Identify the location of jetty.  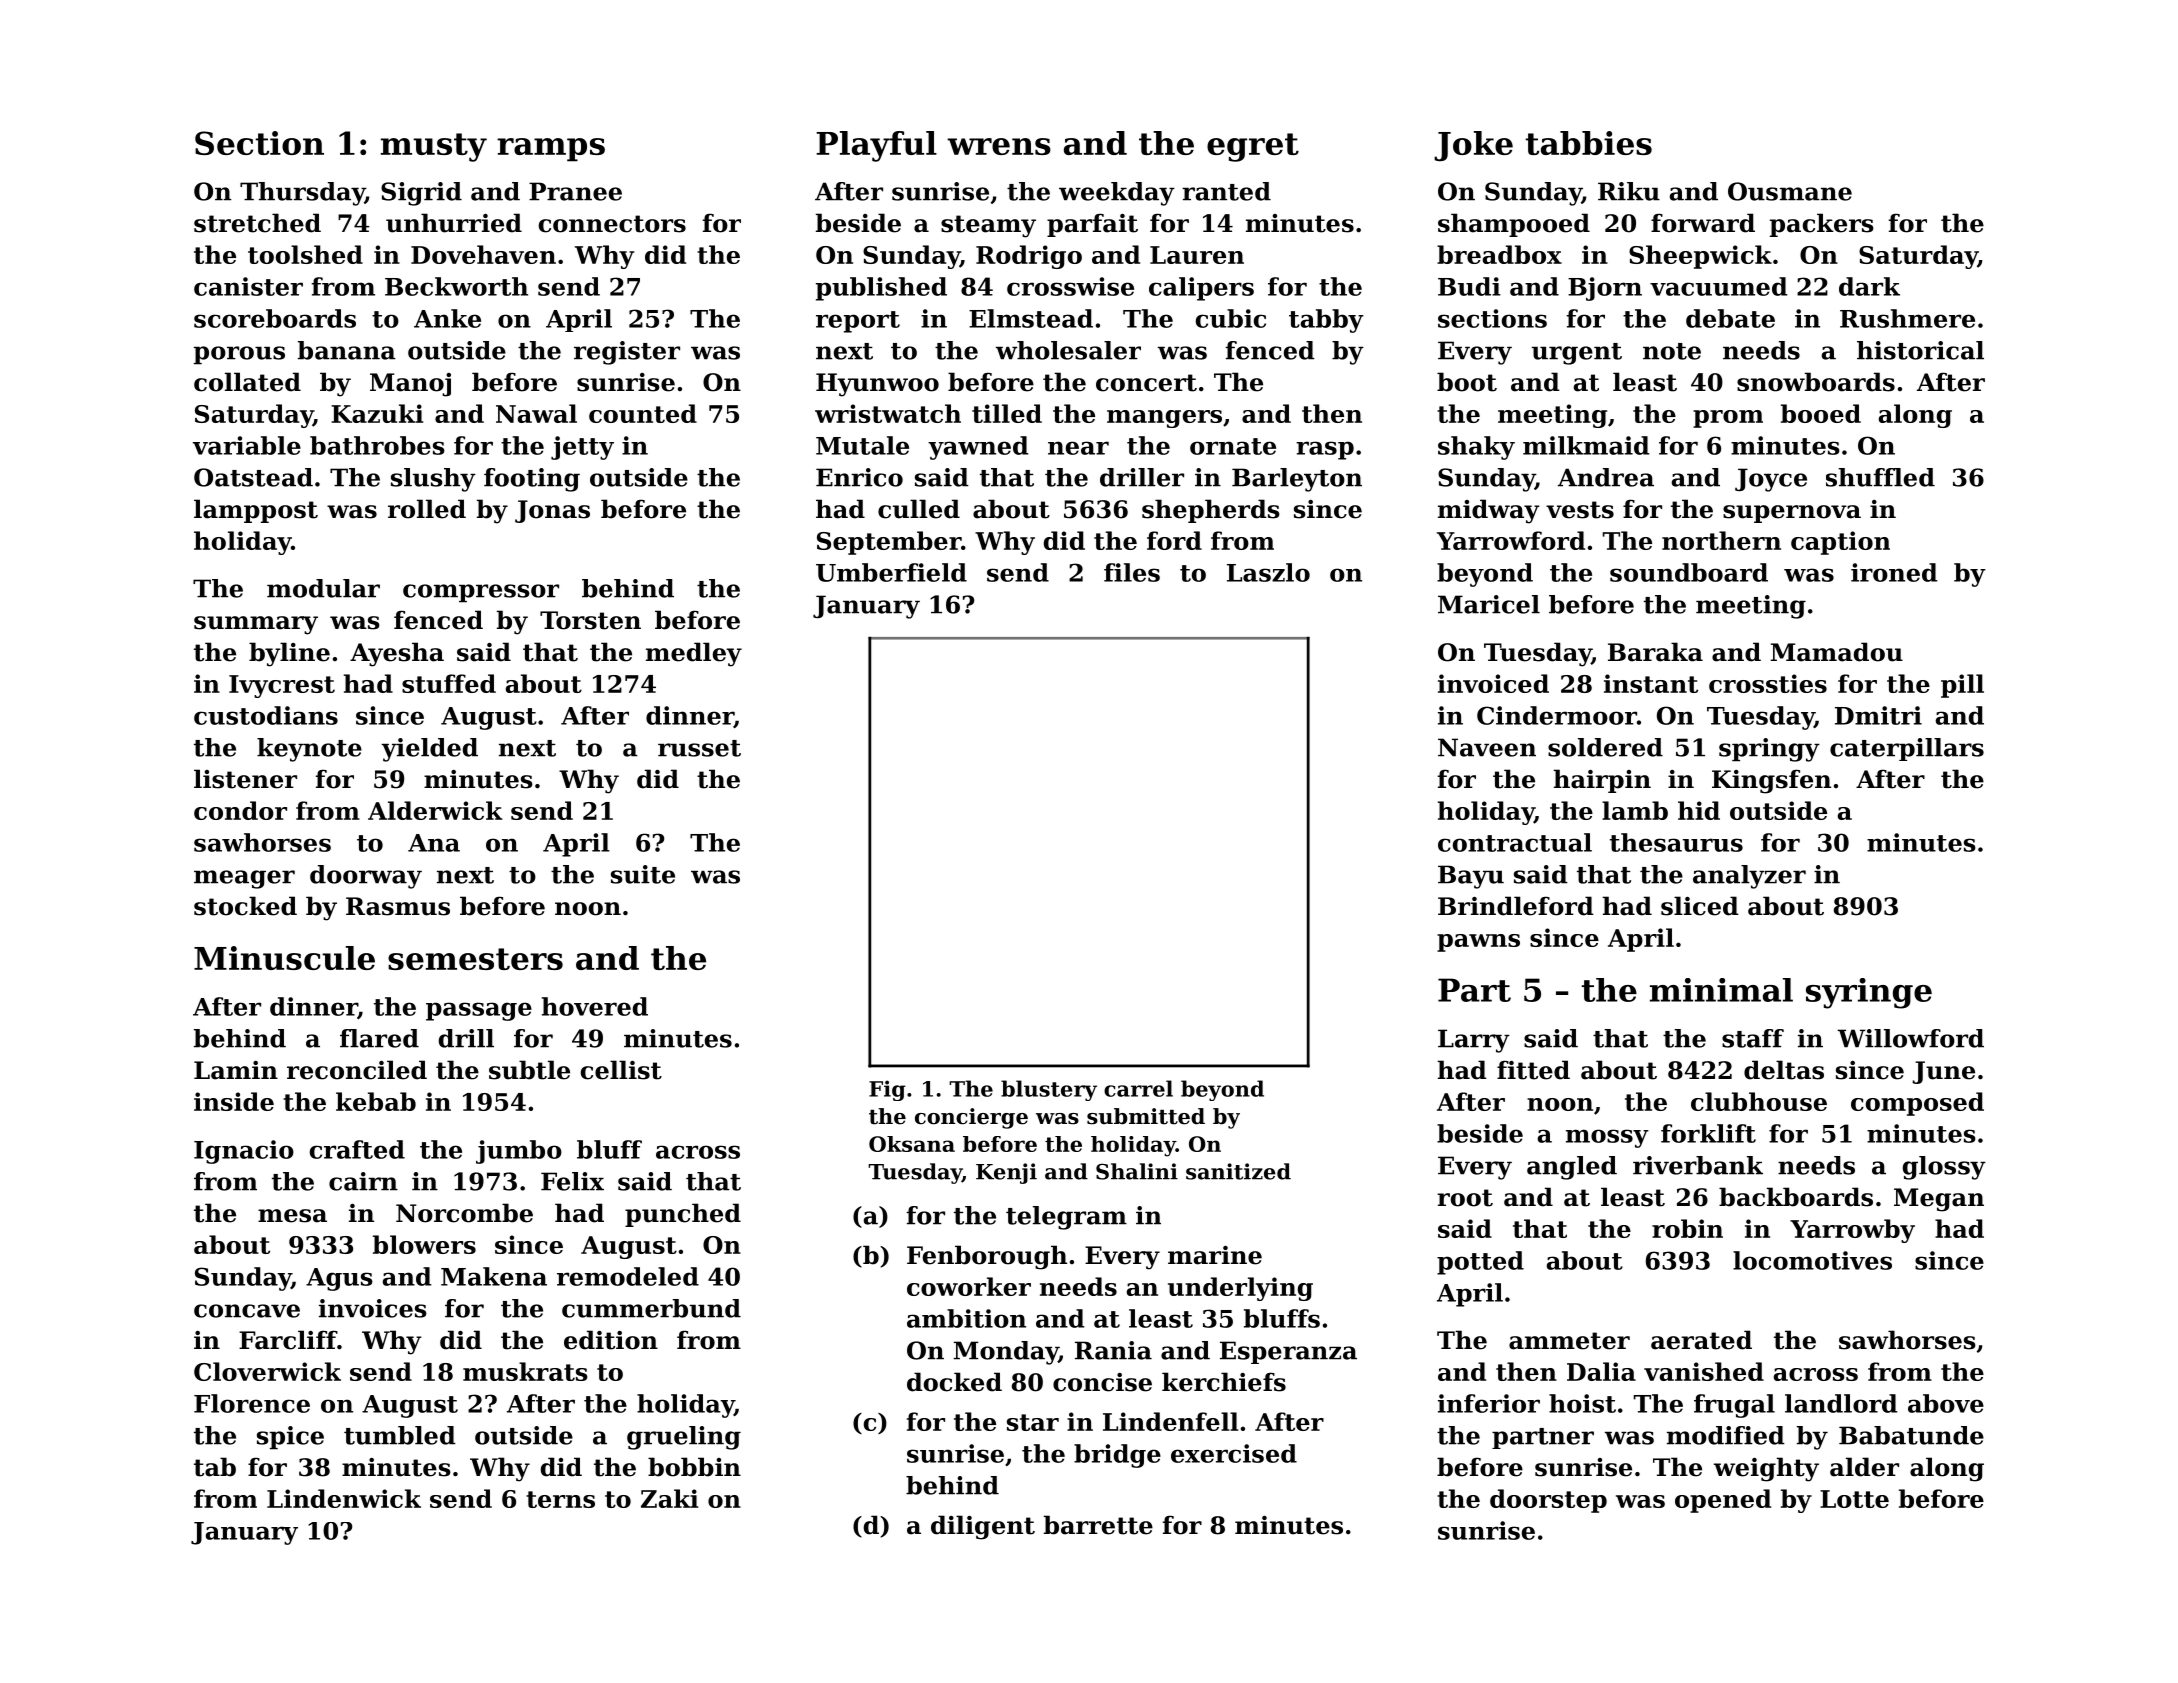
(582, 448).
